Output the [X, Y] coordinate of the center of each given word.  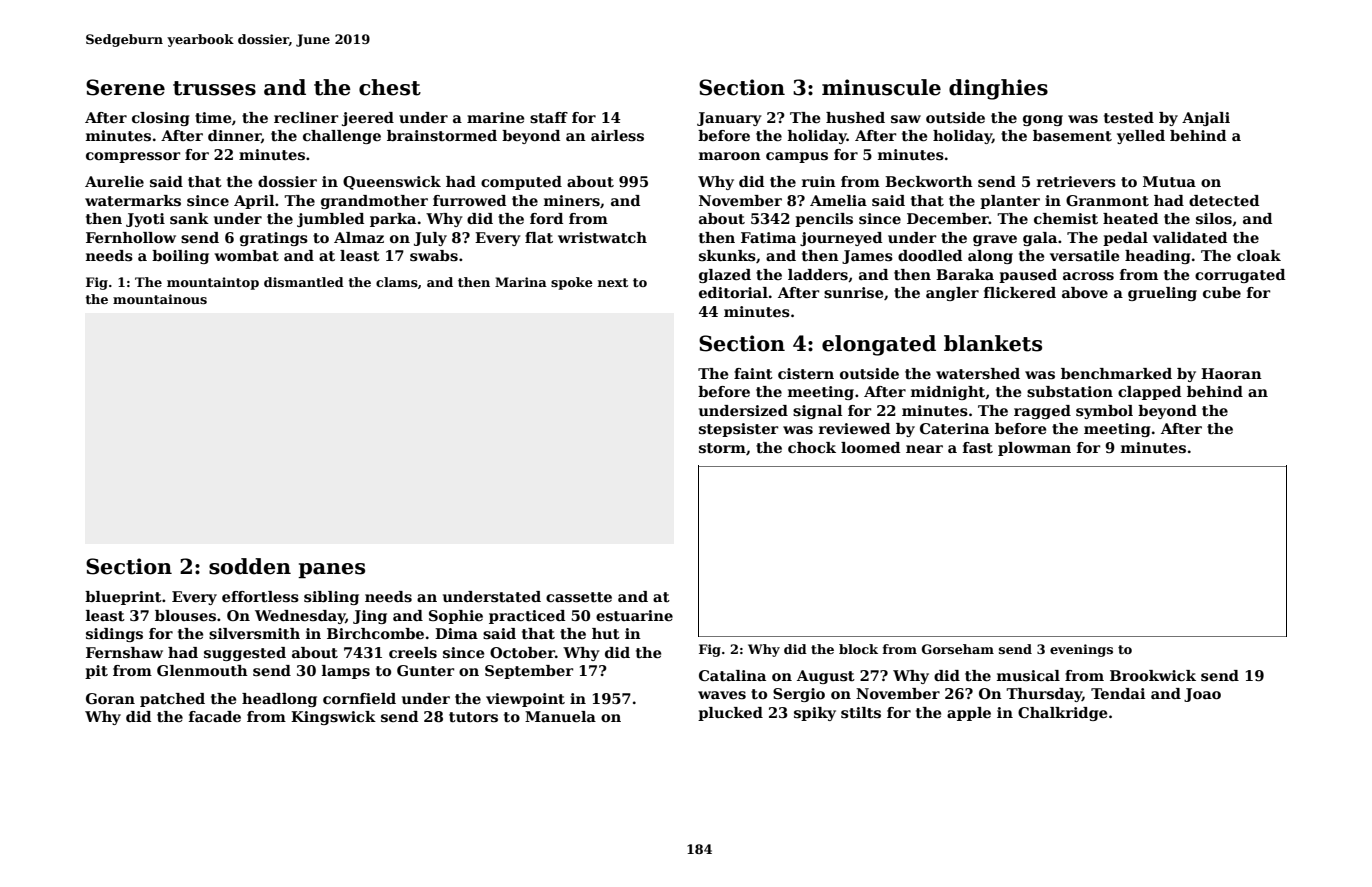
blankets [993, 343]
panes [331, 570]
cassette [579, 597]
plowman [1034, 449]
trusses [214, 88]
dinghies [998, 89]
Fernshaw [124, 652]
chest [390, 87]
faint [753, 373]
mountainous [160, 299]
